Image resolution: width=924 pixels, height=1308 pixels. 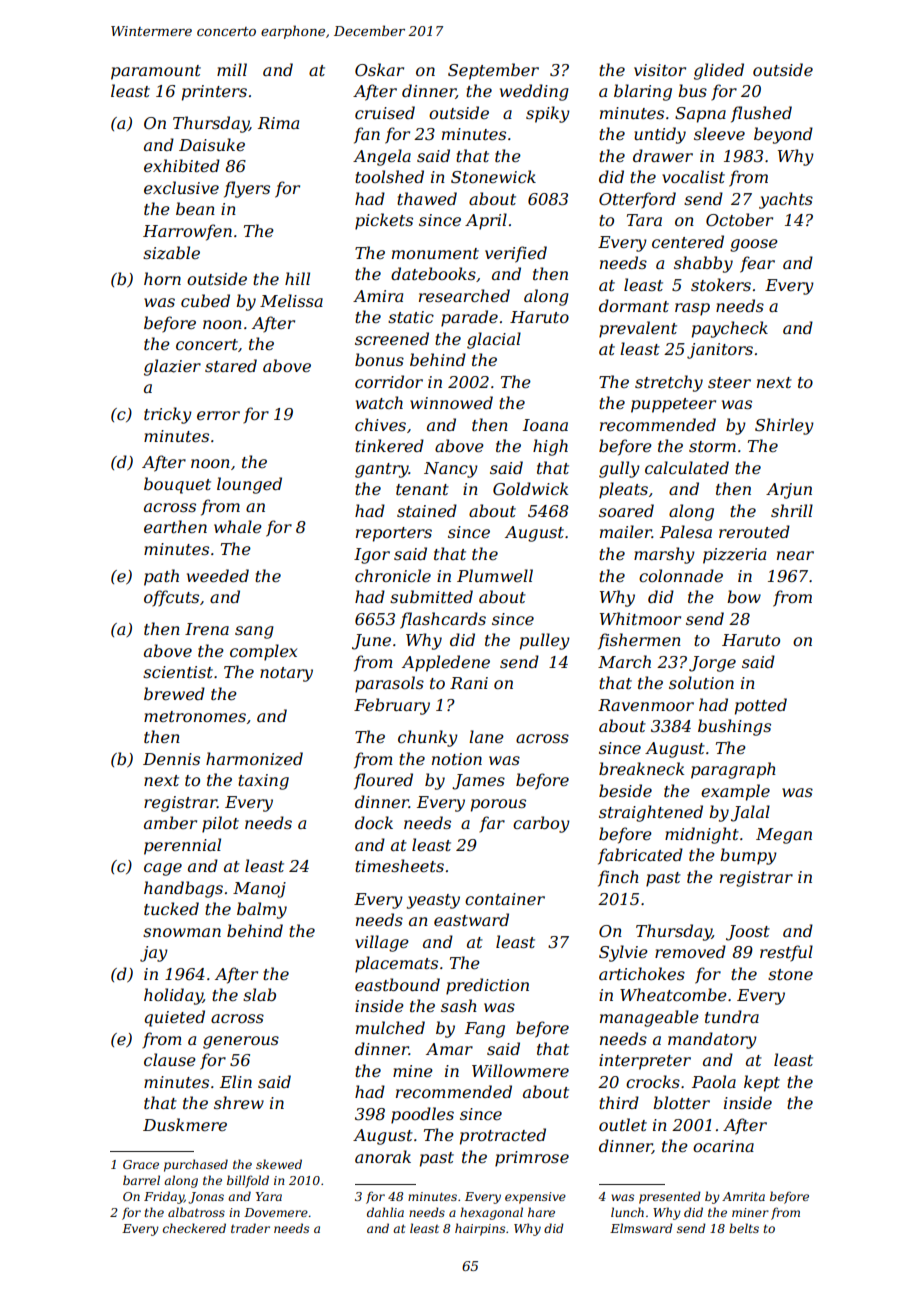 What do you see at coordinates (194, 1228) in the image?
I see `checkered` at bounding box center [194, 1228].
